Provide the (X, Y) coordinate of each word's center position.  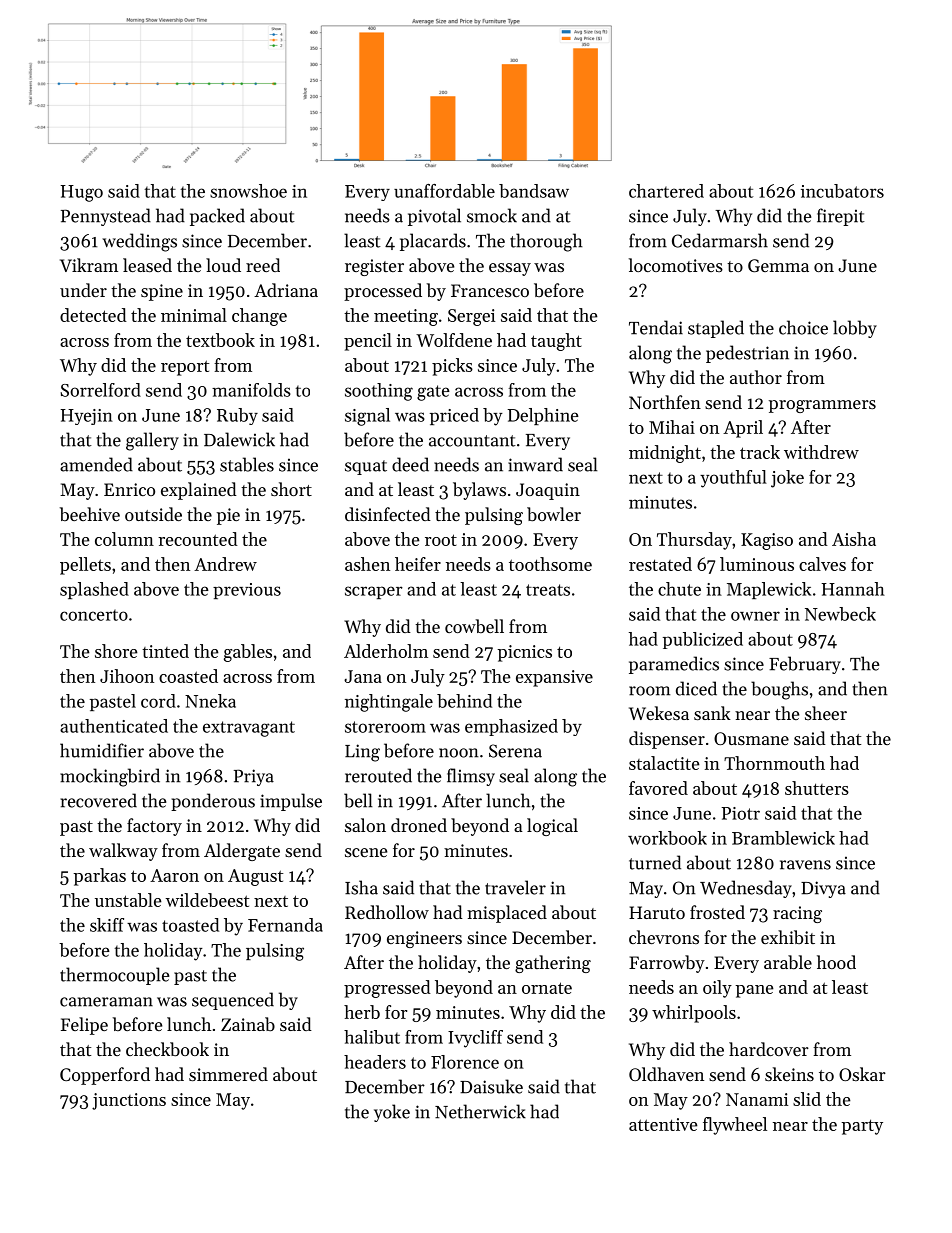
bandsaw (534, 191)
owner (755, 616)
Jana (363, 676)
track (760, 452)
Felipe (84, 1026)
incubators (842, 191)
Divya (823, 889)
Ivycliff (475, 1039)
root (441, 540)
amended (96, 464)
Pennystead (106, 217)
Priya (254, 777)
